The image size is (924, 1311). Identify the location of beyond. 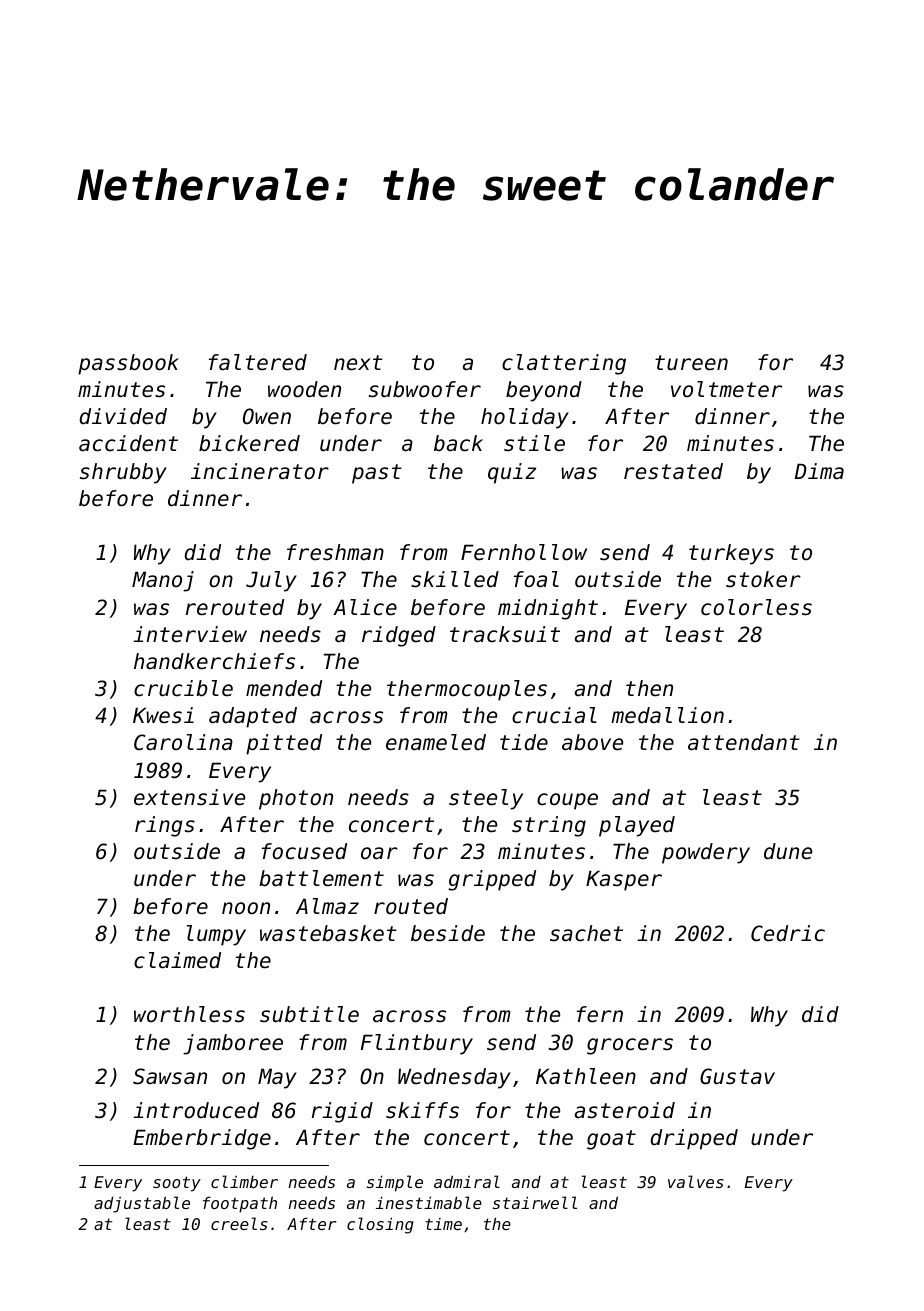
(544, 391).
